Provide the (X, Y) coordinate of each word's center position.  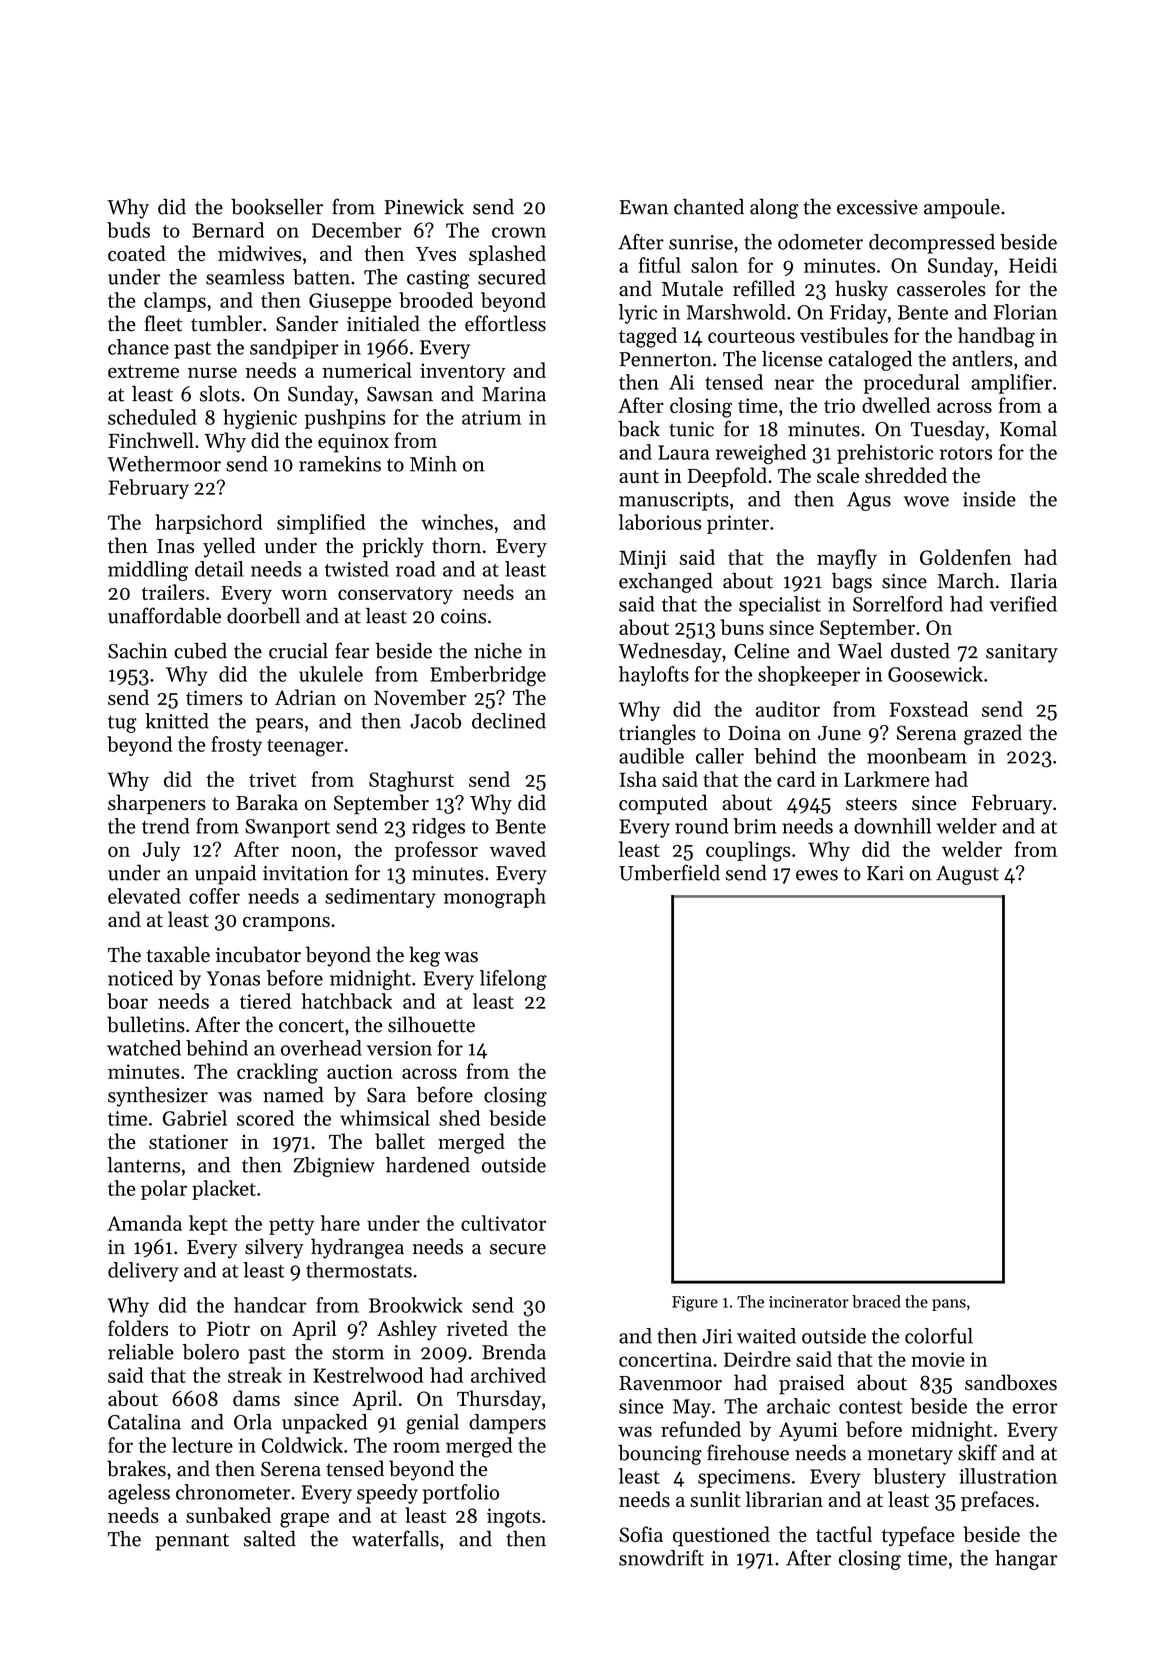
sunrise (701, 242)
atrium (491, 417)
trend (166, 826)
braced (876, 1301)
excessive (877, 207)
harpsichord (209, 524)
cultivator (503, 1223)
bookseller (277, 207)
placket (224, 1190)
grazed (993, 734)
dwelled (896, 405)
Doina (754, 733)
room (416, 1447)
